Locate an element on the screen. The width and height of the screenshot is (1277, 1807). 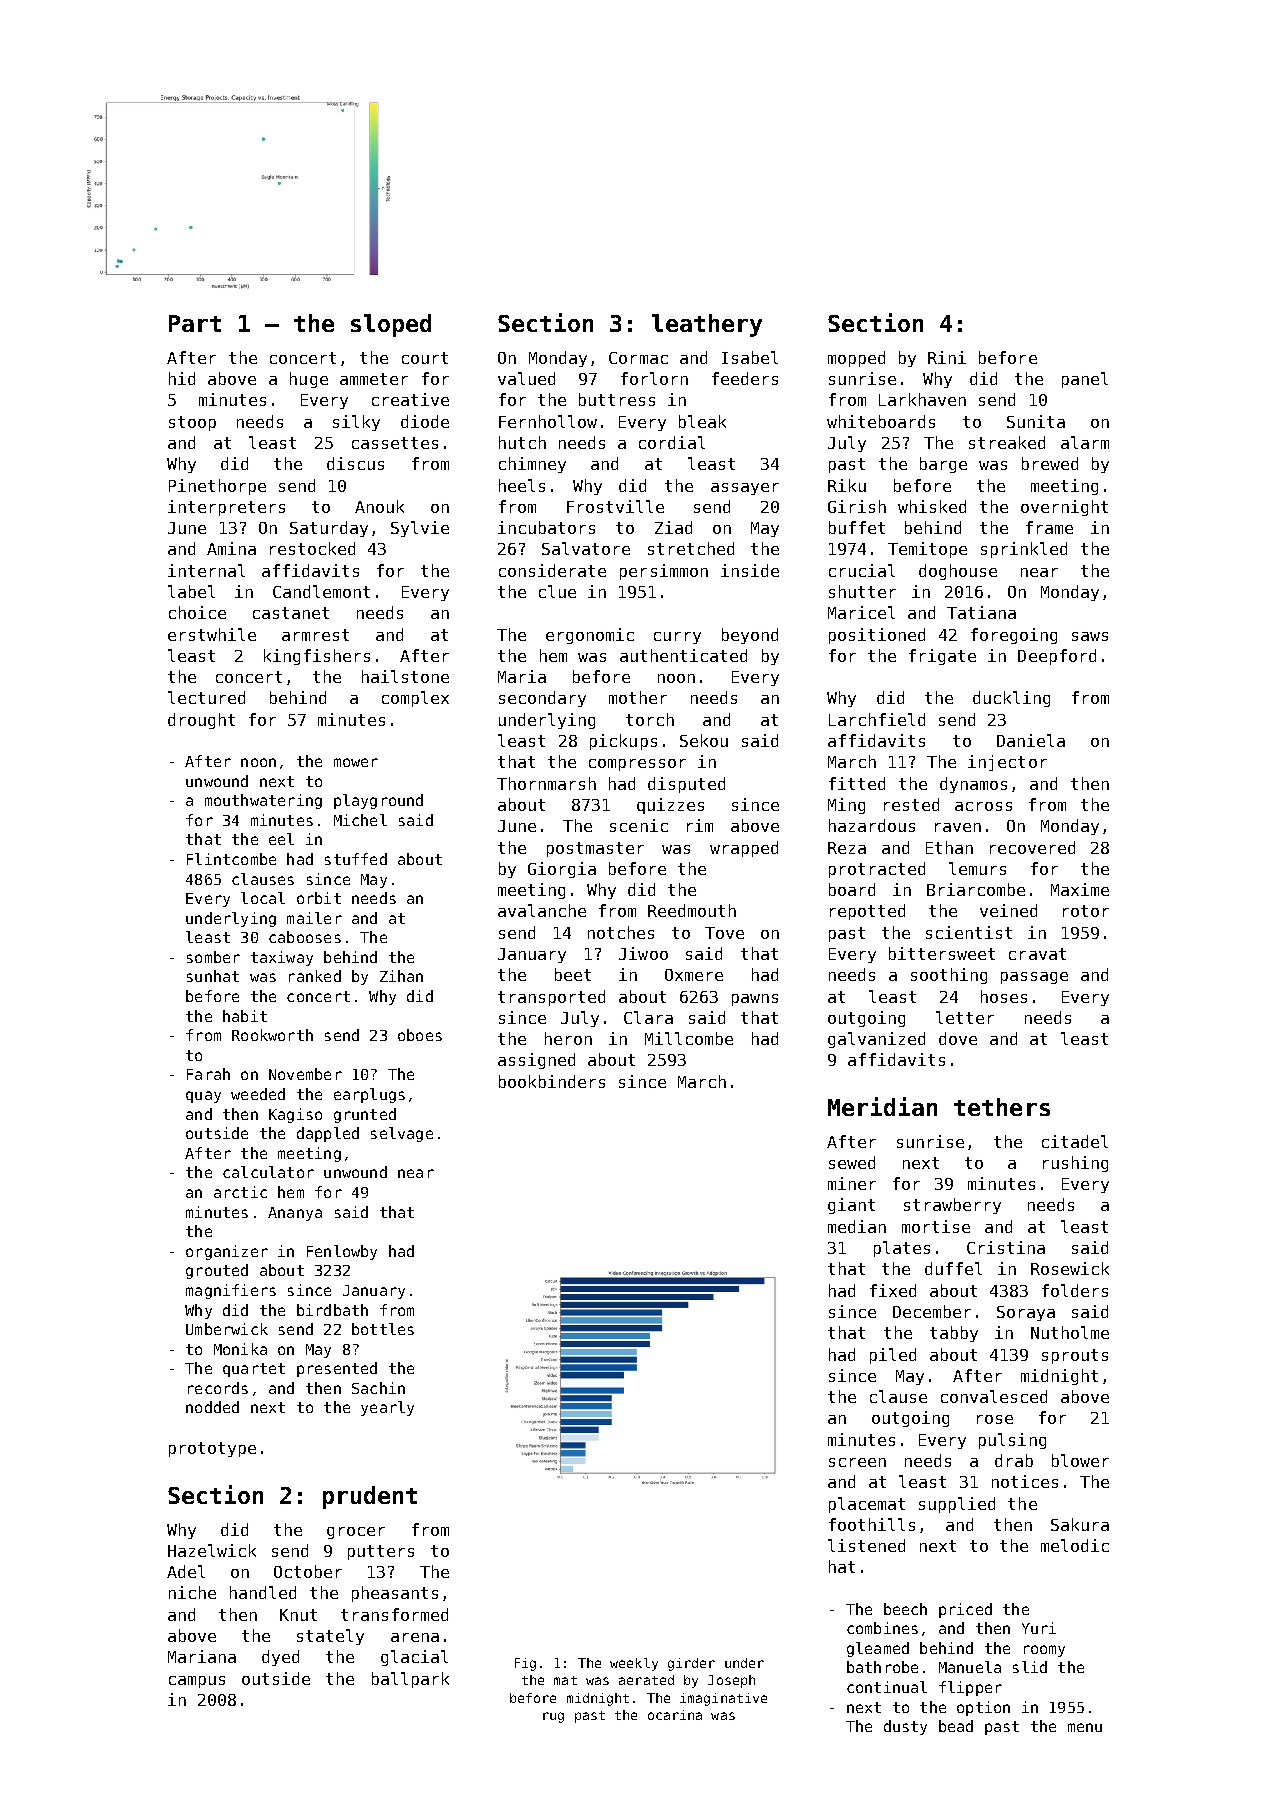
incubators is located at coordinates (546, 527).
